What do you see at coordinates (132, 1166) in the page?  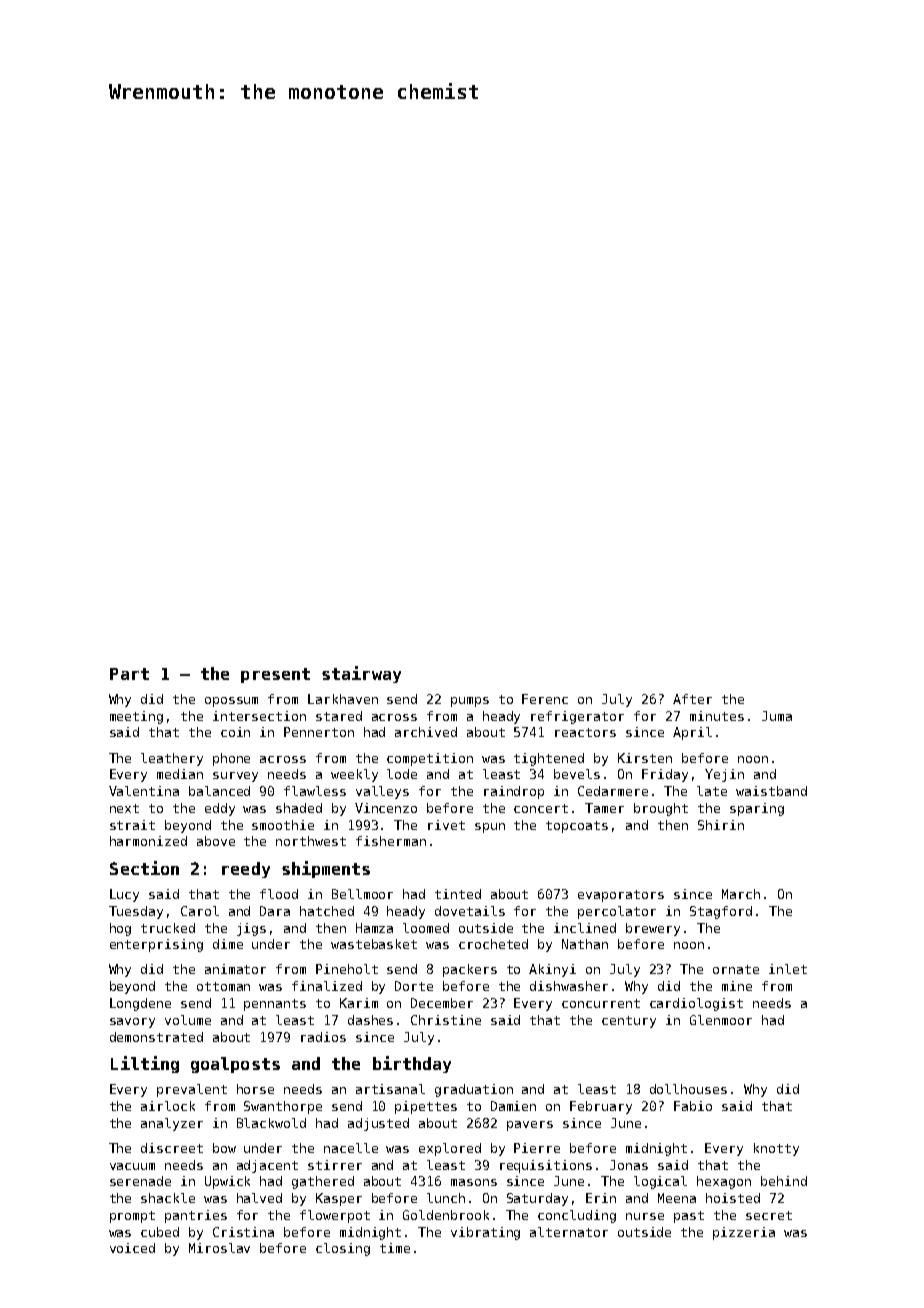 I see `vacuum` at bounding box center [132, 1166].
